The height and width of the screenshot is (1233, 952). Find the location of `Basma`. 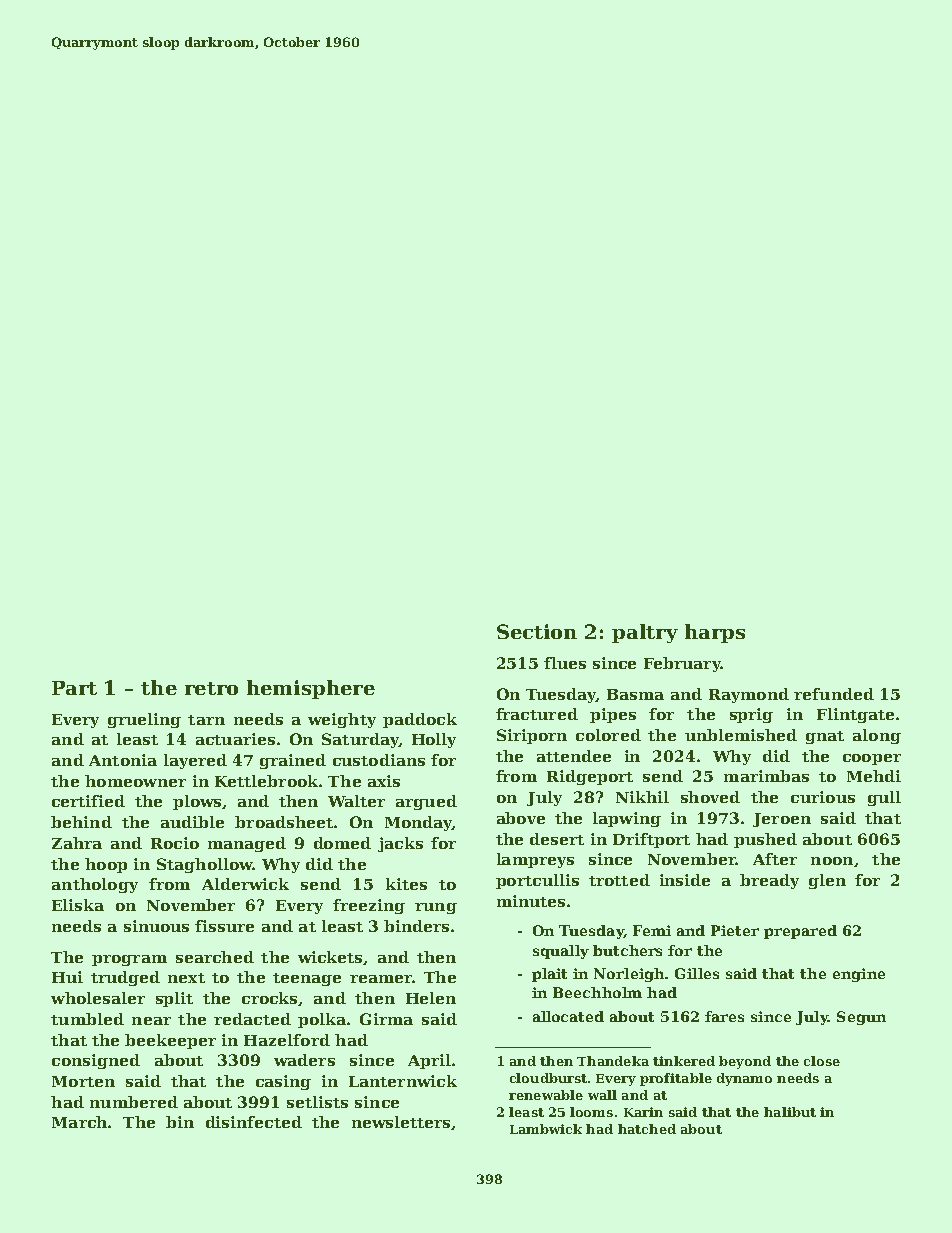

Basma is located at coordinates (635, 694).
